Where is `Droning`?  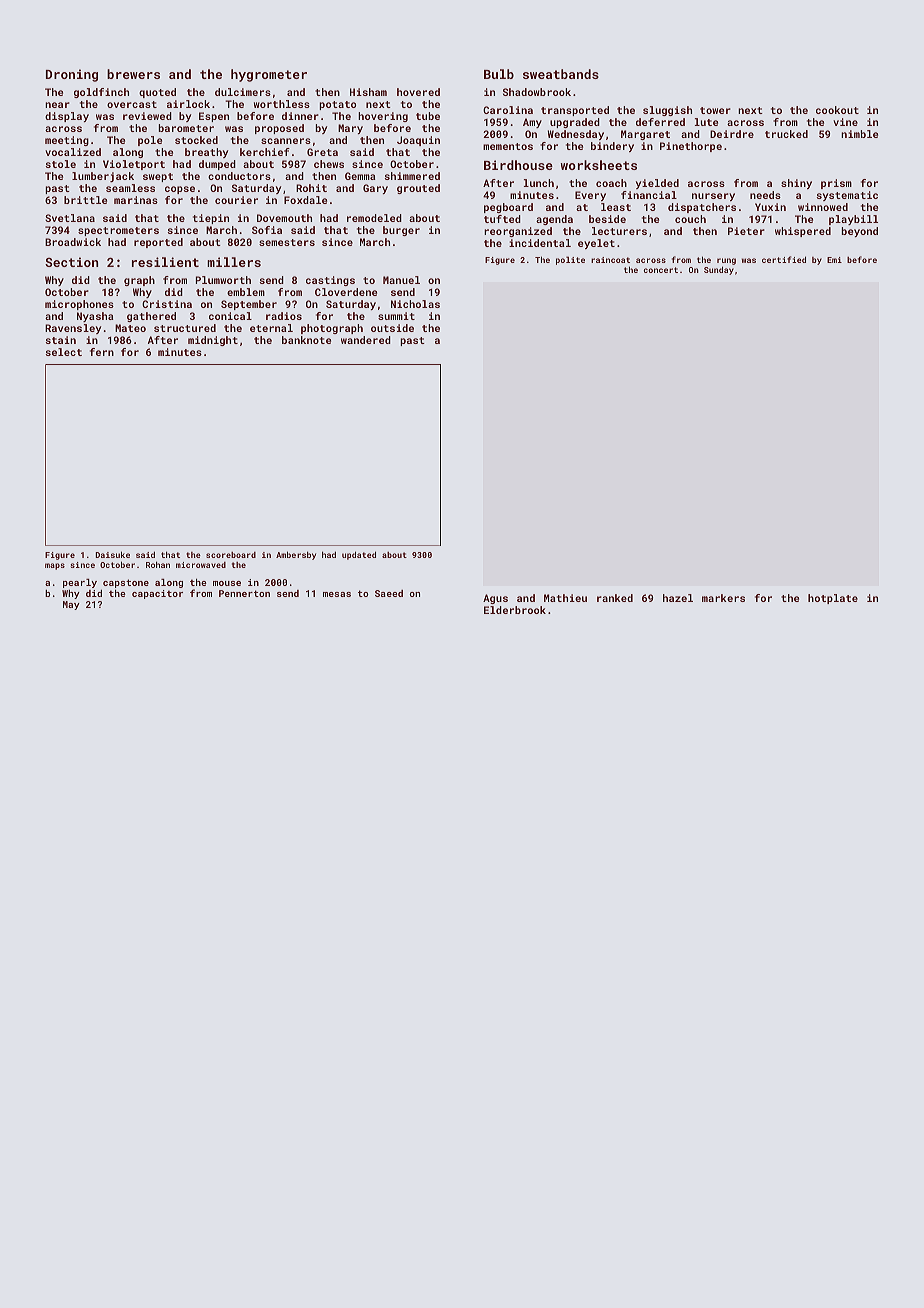 Droning is located at coordinates (72, 75).
